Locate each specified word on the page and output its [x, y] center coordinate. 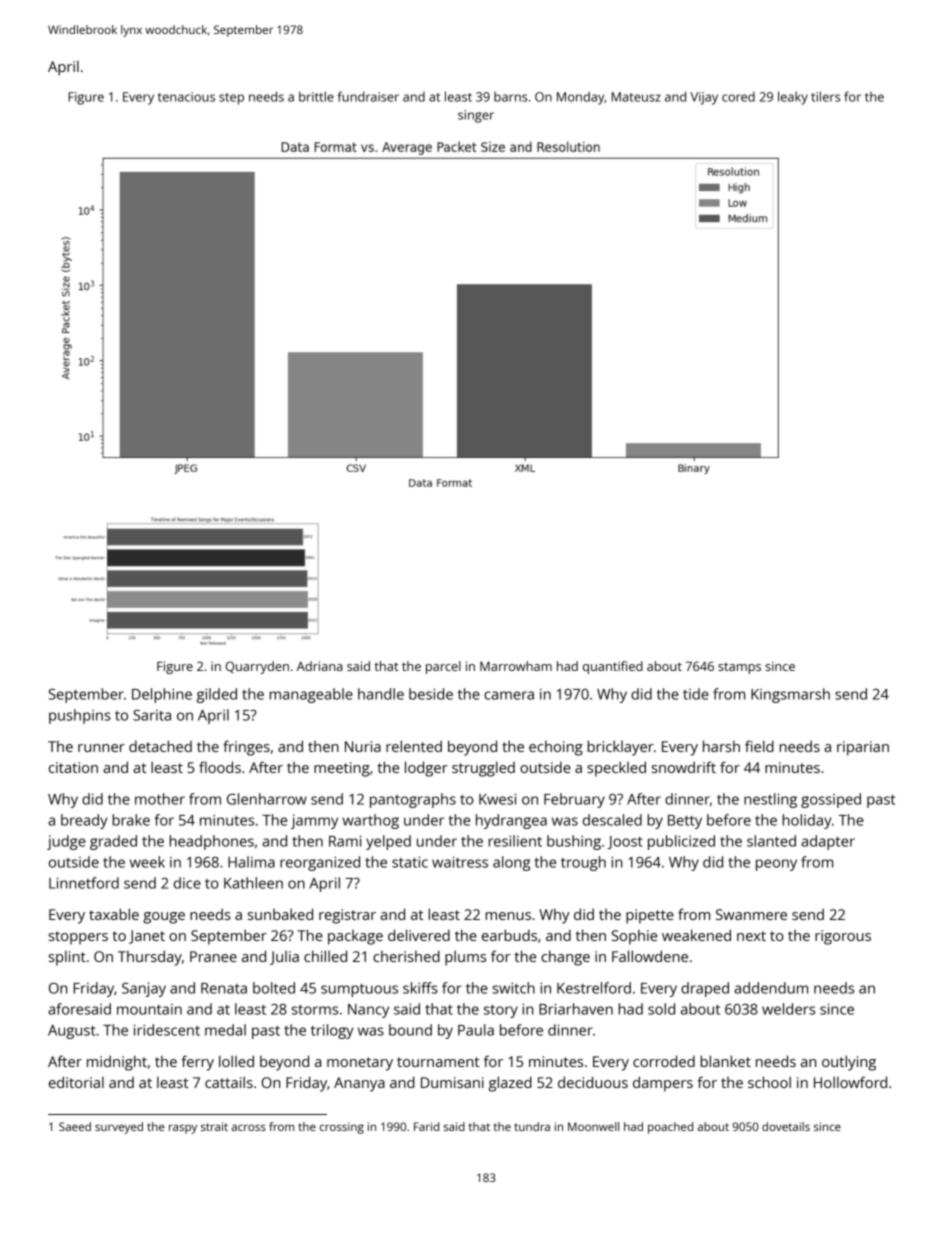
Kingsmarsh [790, 695]
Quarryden [257, 667]
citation [73, 767]
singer [476, 116]
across [248, 1127]
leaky [793, 98]
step [231, 99]
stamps [739, 668]
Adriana [320, 666]
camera [509, 695]
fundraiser [368, 96]
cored [738, 97]
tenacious [186, 97]
